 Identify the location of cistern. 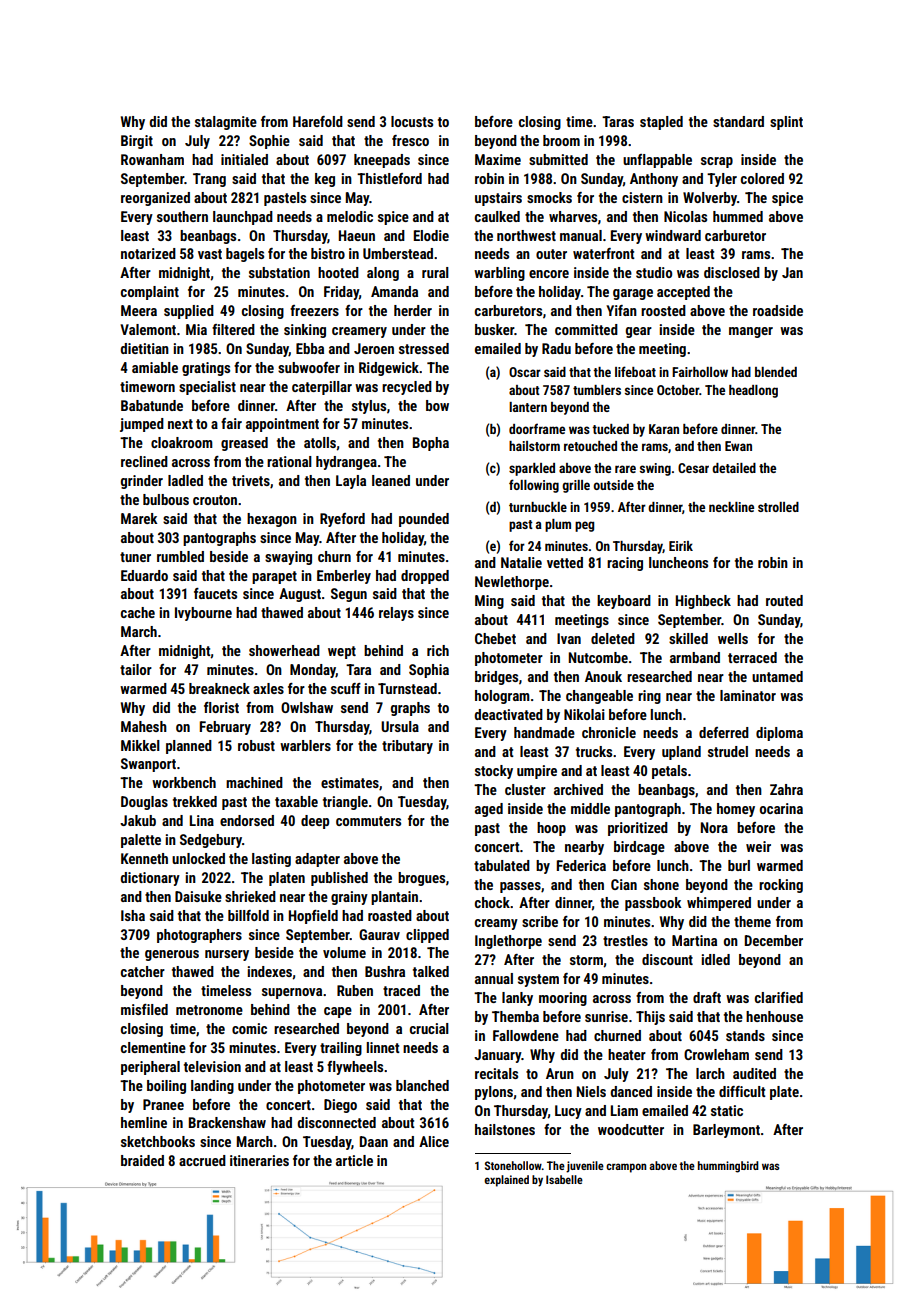
(642, 197).
